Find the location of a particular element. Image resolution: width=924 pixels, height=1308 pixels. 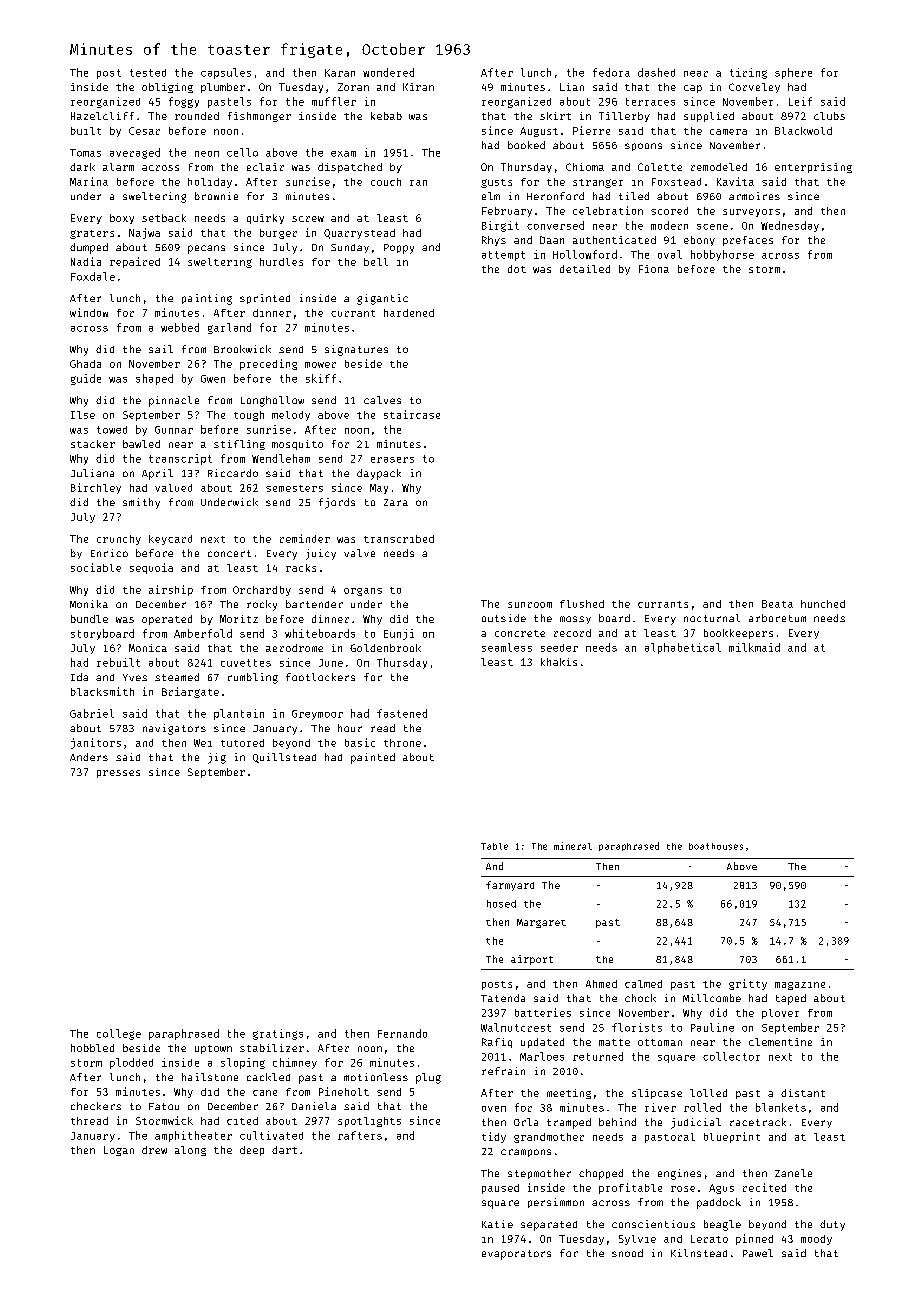

Hazelcliff is located at coordinates (102, 116).
